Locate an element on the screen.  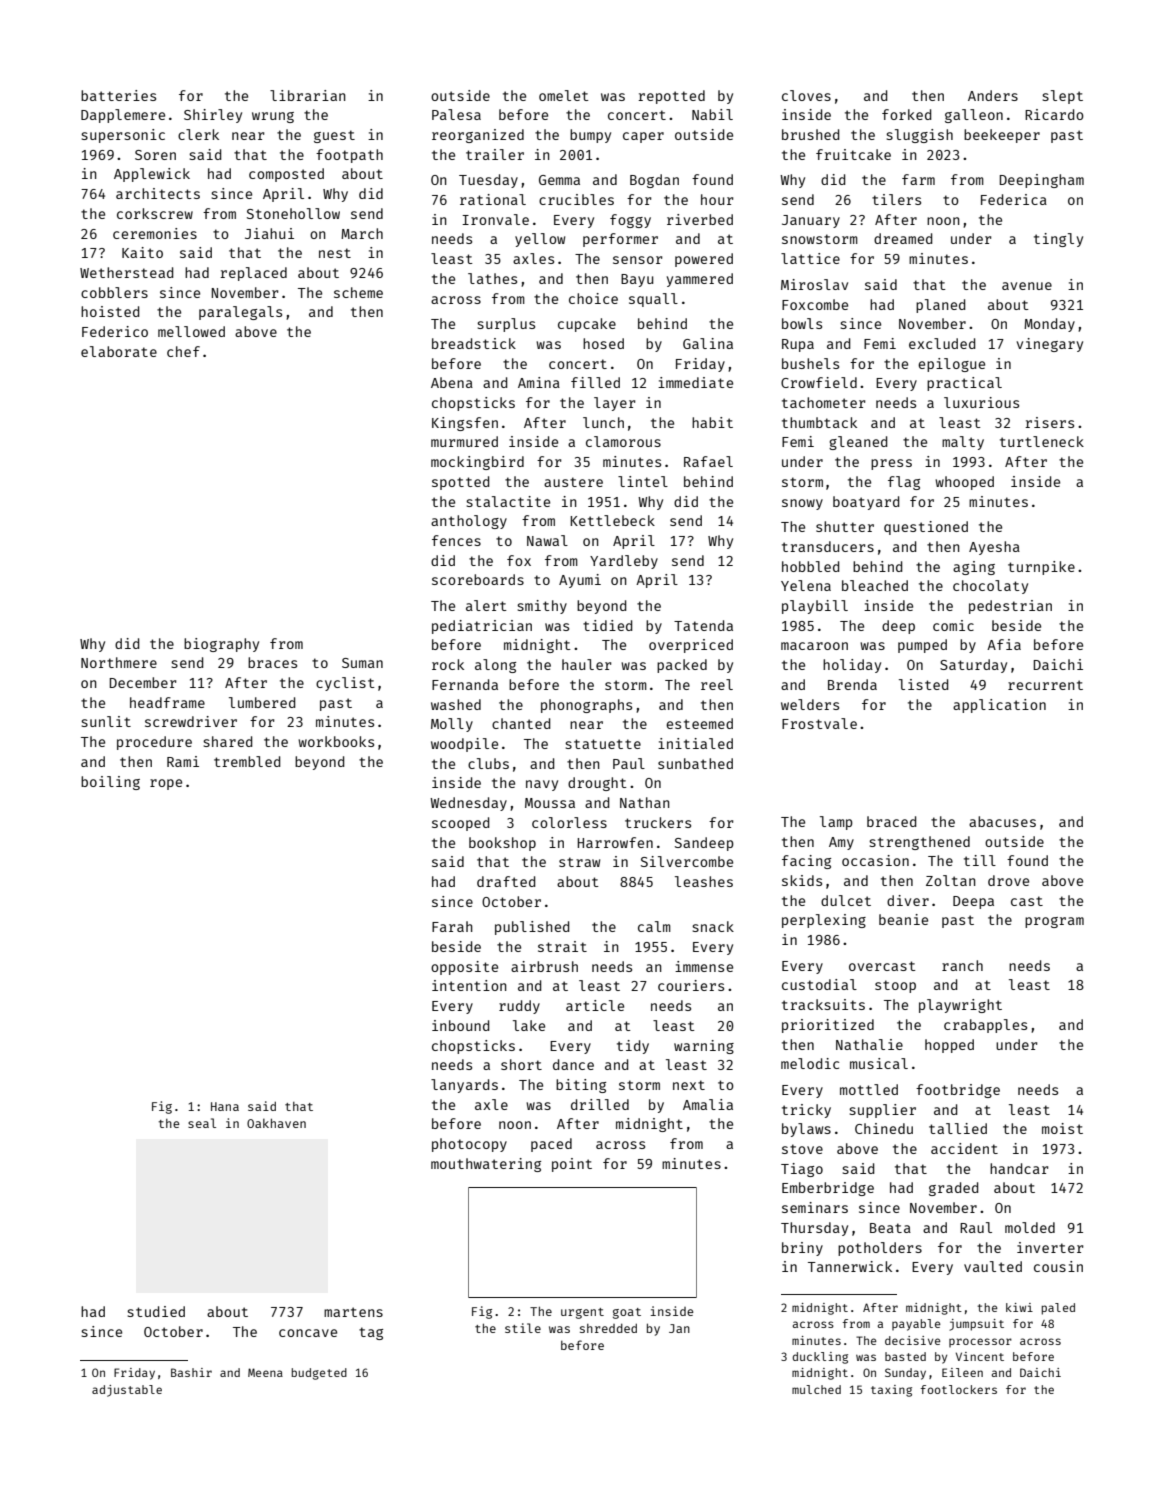
Vincent is located at coordinates (980, 1356).
